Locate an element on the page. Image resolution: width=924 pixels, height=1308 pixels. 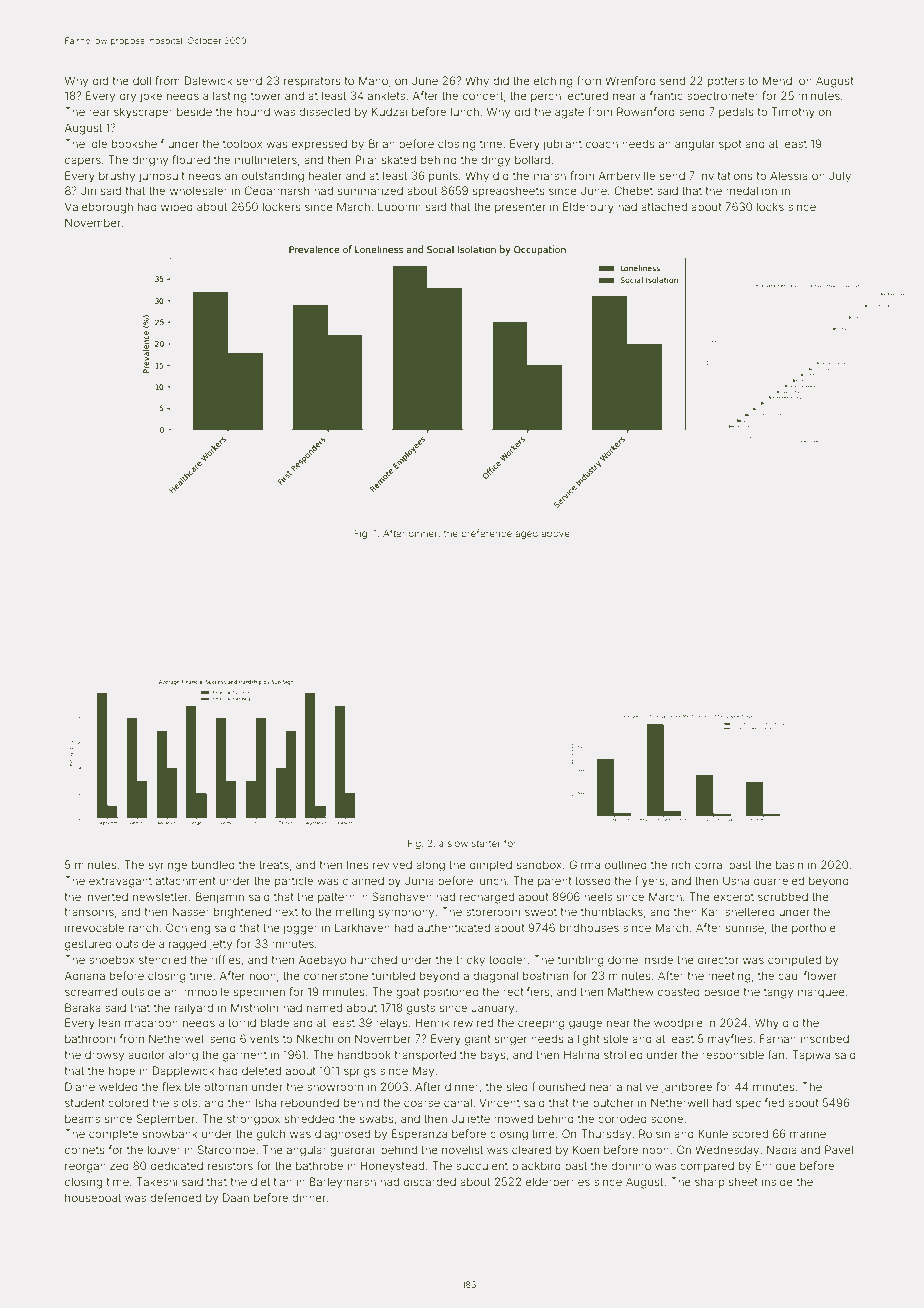
sheltered is located at coordinates (750, 911).
